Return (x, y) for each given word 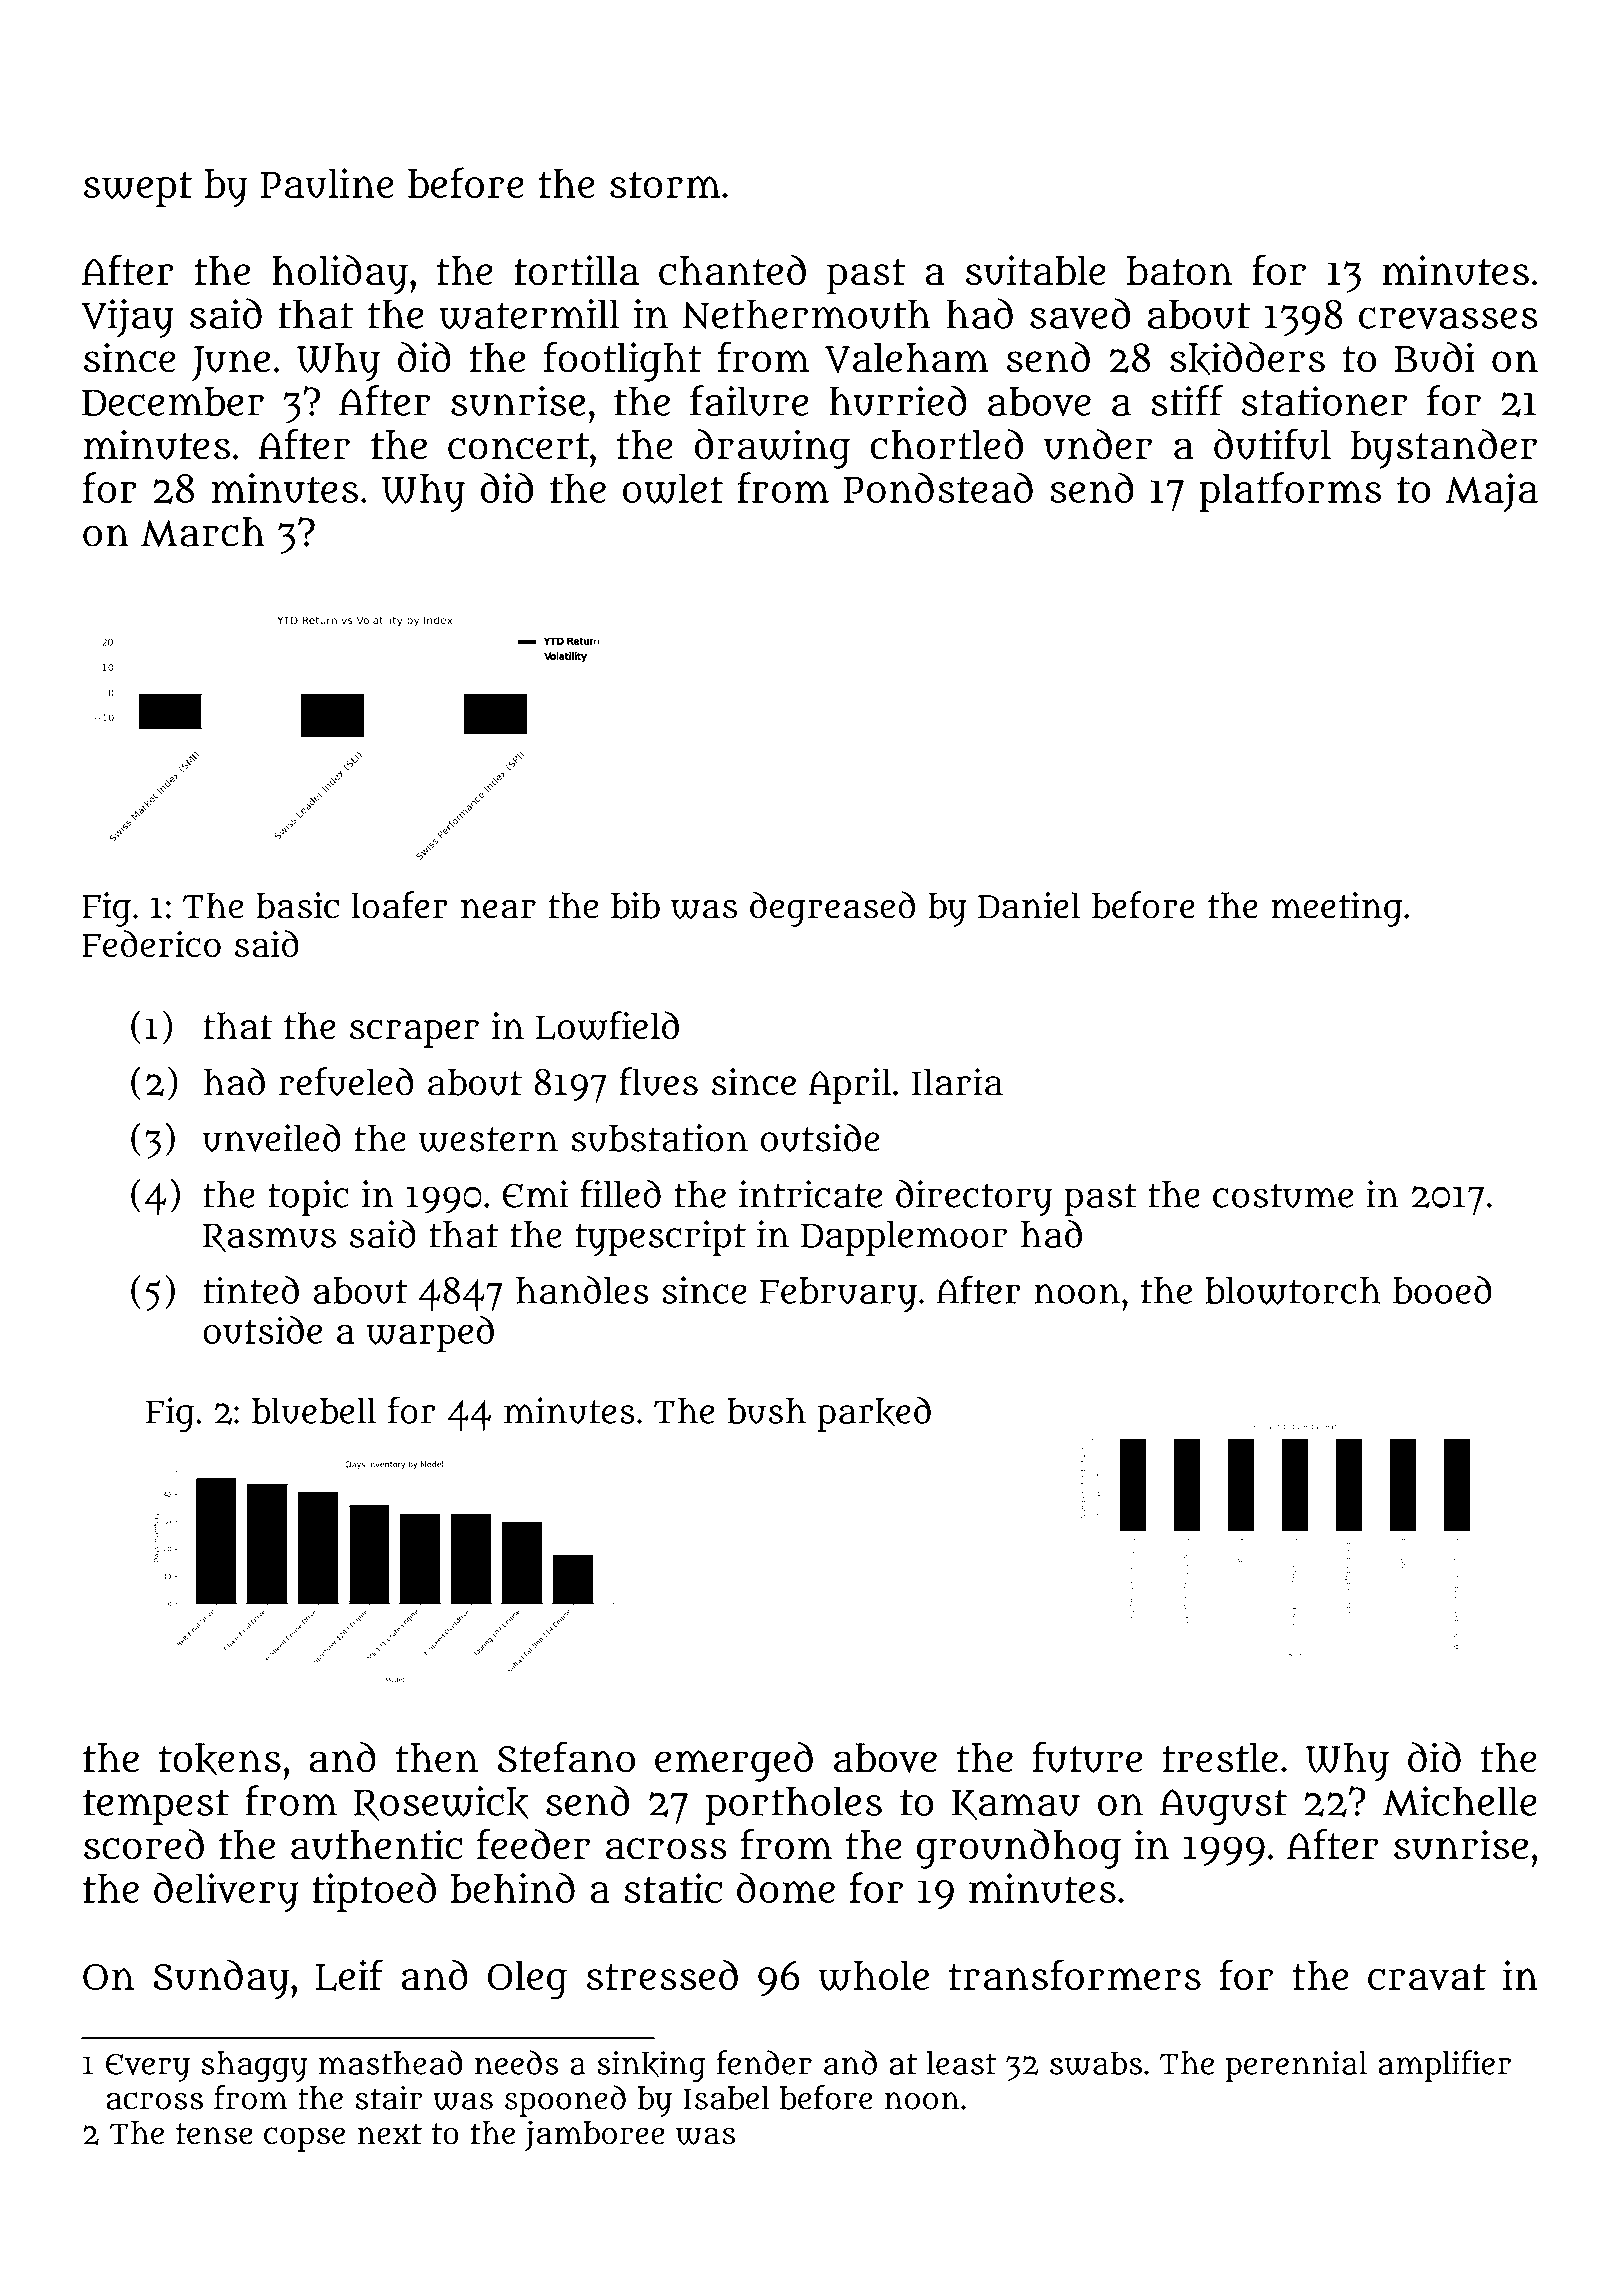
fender (764, 2062)
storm (665, 185)
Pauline (327, 183)
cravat (1427, 1977)
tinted (251, 1290)
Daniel (1029, 905)
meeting (1336, 909)
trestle (1220, 1758)
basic (297, 905)
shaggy (254, 2066)
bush (766, 1411)
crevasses (1448, 318)
